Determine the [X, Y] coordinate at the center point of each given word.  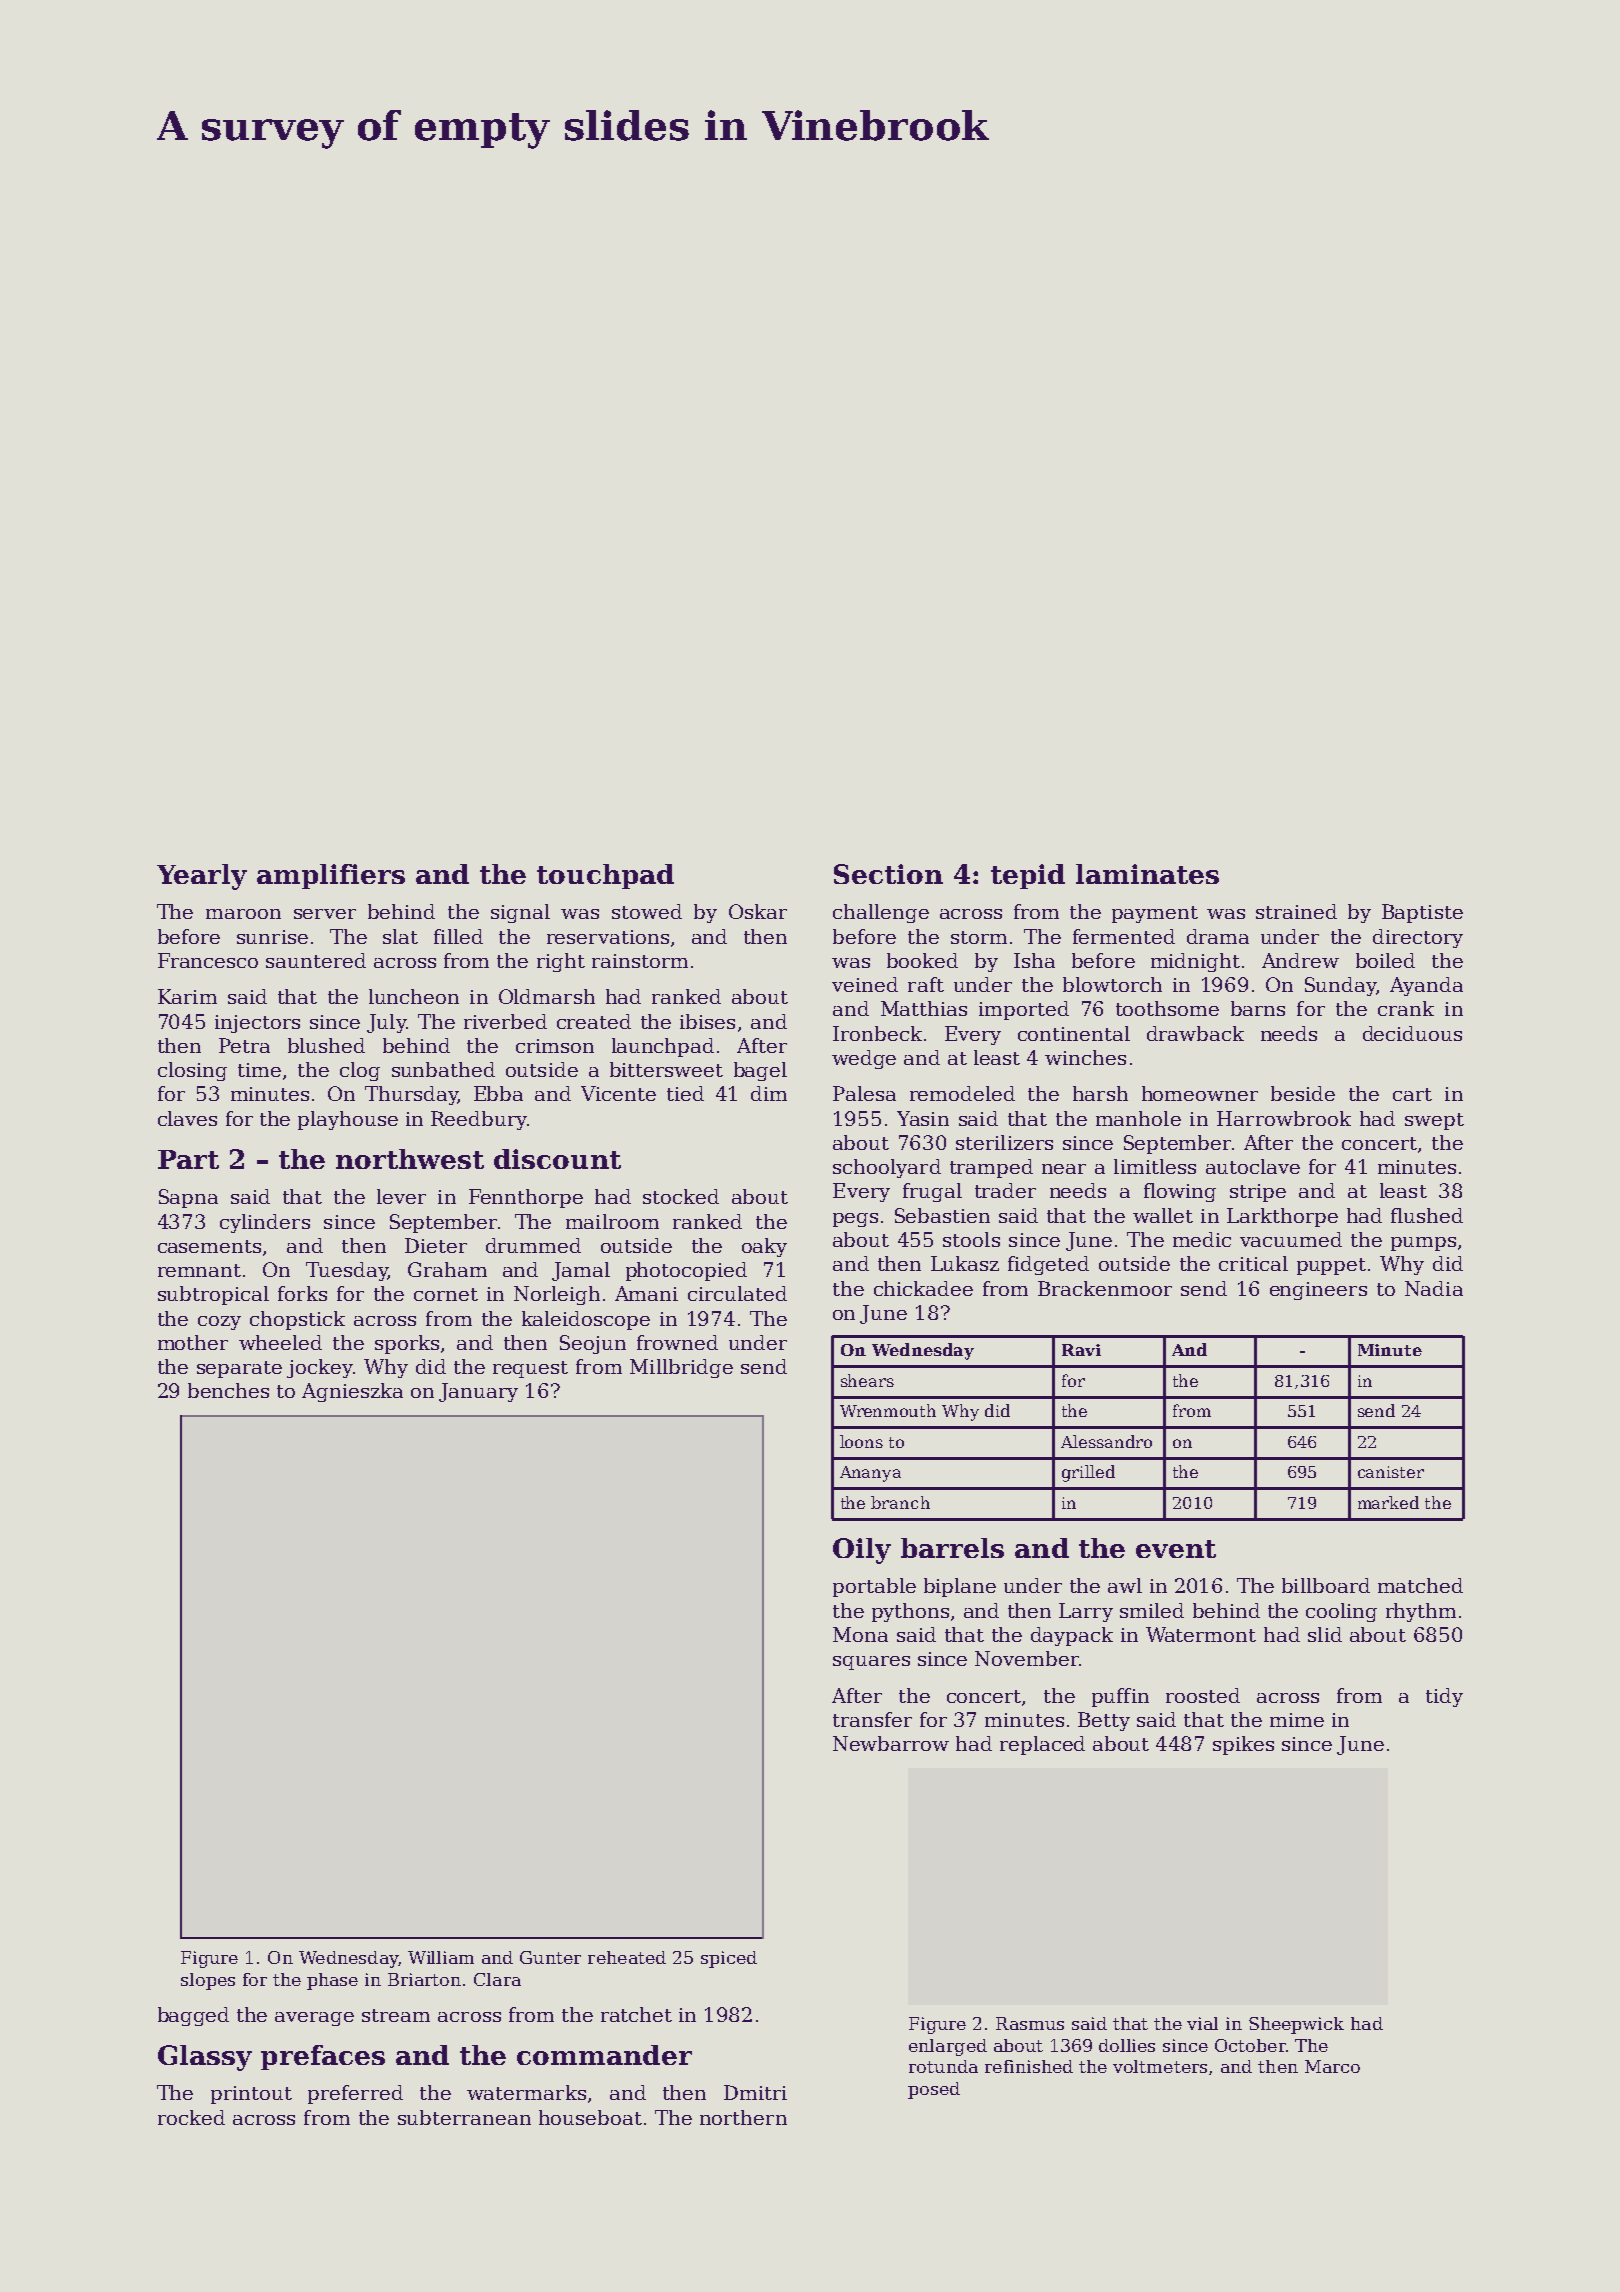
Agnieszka [352, 1392]
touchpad [605, 876]
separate [239, 1369]
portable [874, 1587]
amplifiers [331, 876]
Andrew [1300, 960]
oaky [764, 1247]
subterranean [464, 2117]
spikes [1243, 1745]
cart [1412, 1094]
